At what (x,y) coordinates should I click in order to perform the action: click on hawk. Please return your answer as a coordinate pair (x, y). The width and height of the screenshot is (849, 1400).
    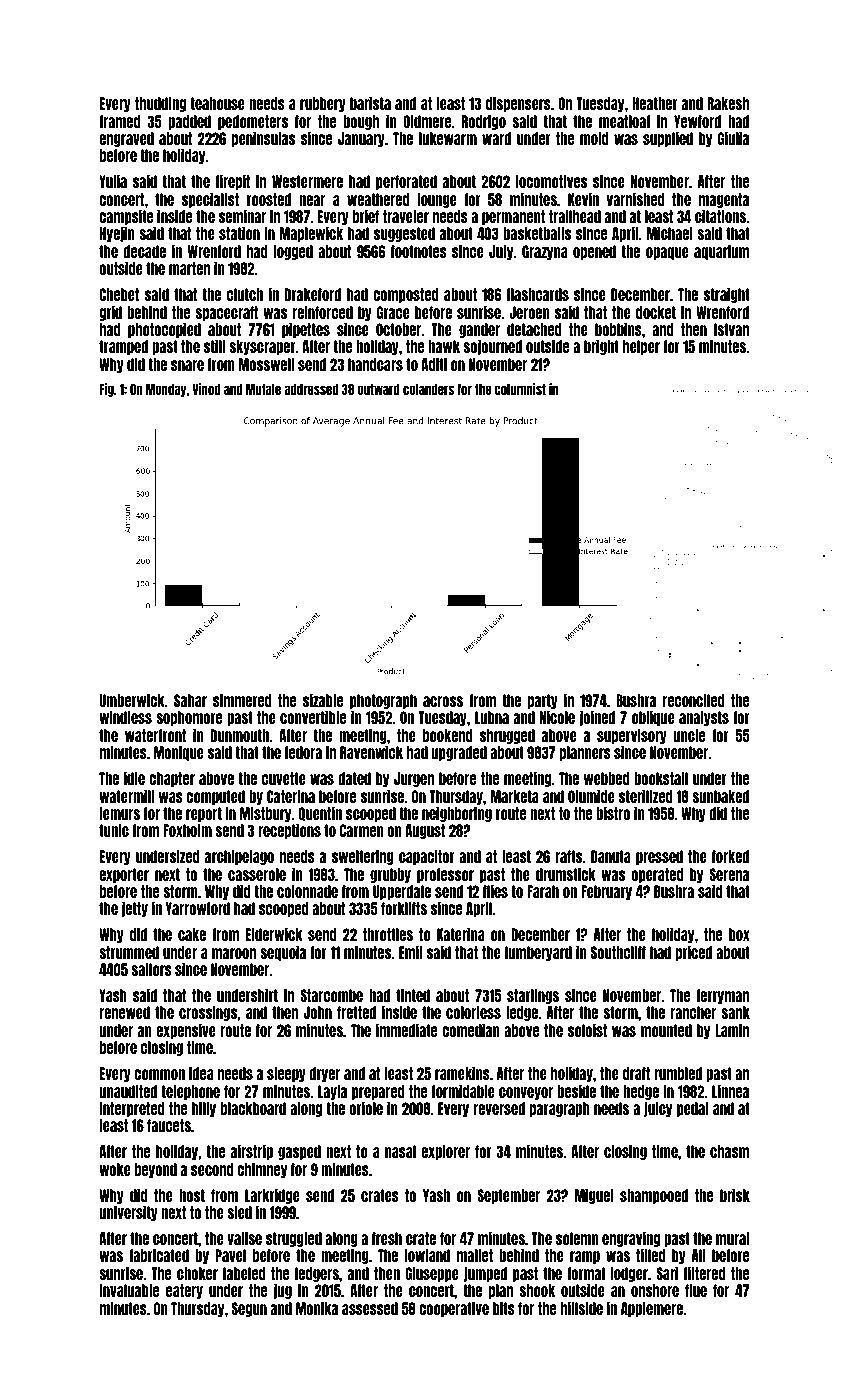
    Looking at the image, I should click on (444, 346).
